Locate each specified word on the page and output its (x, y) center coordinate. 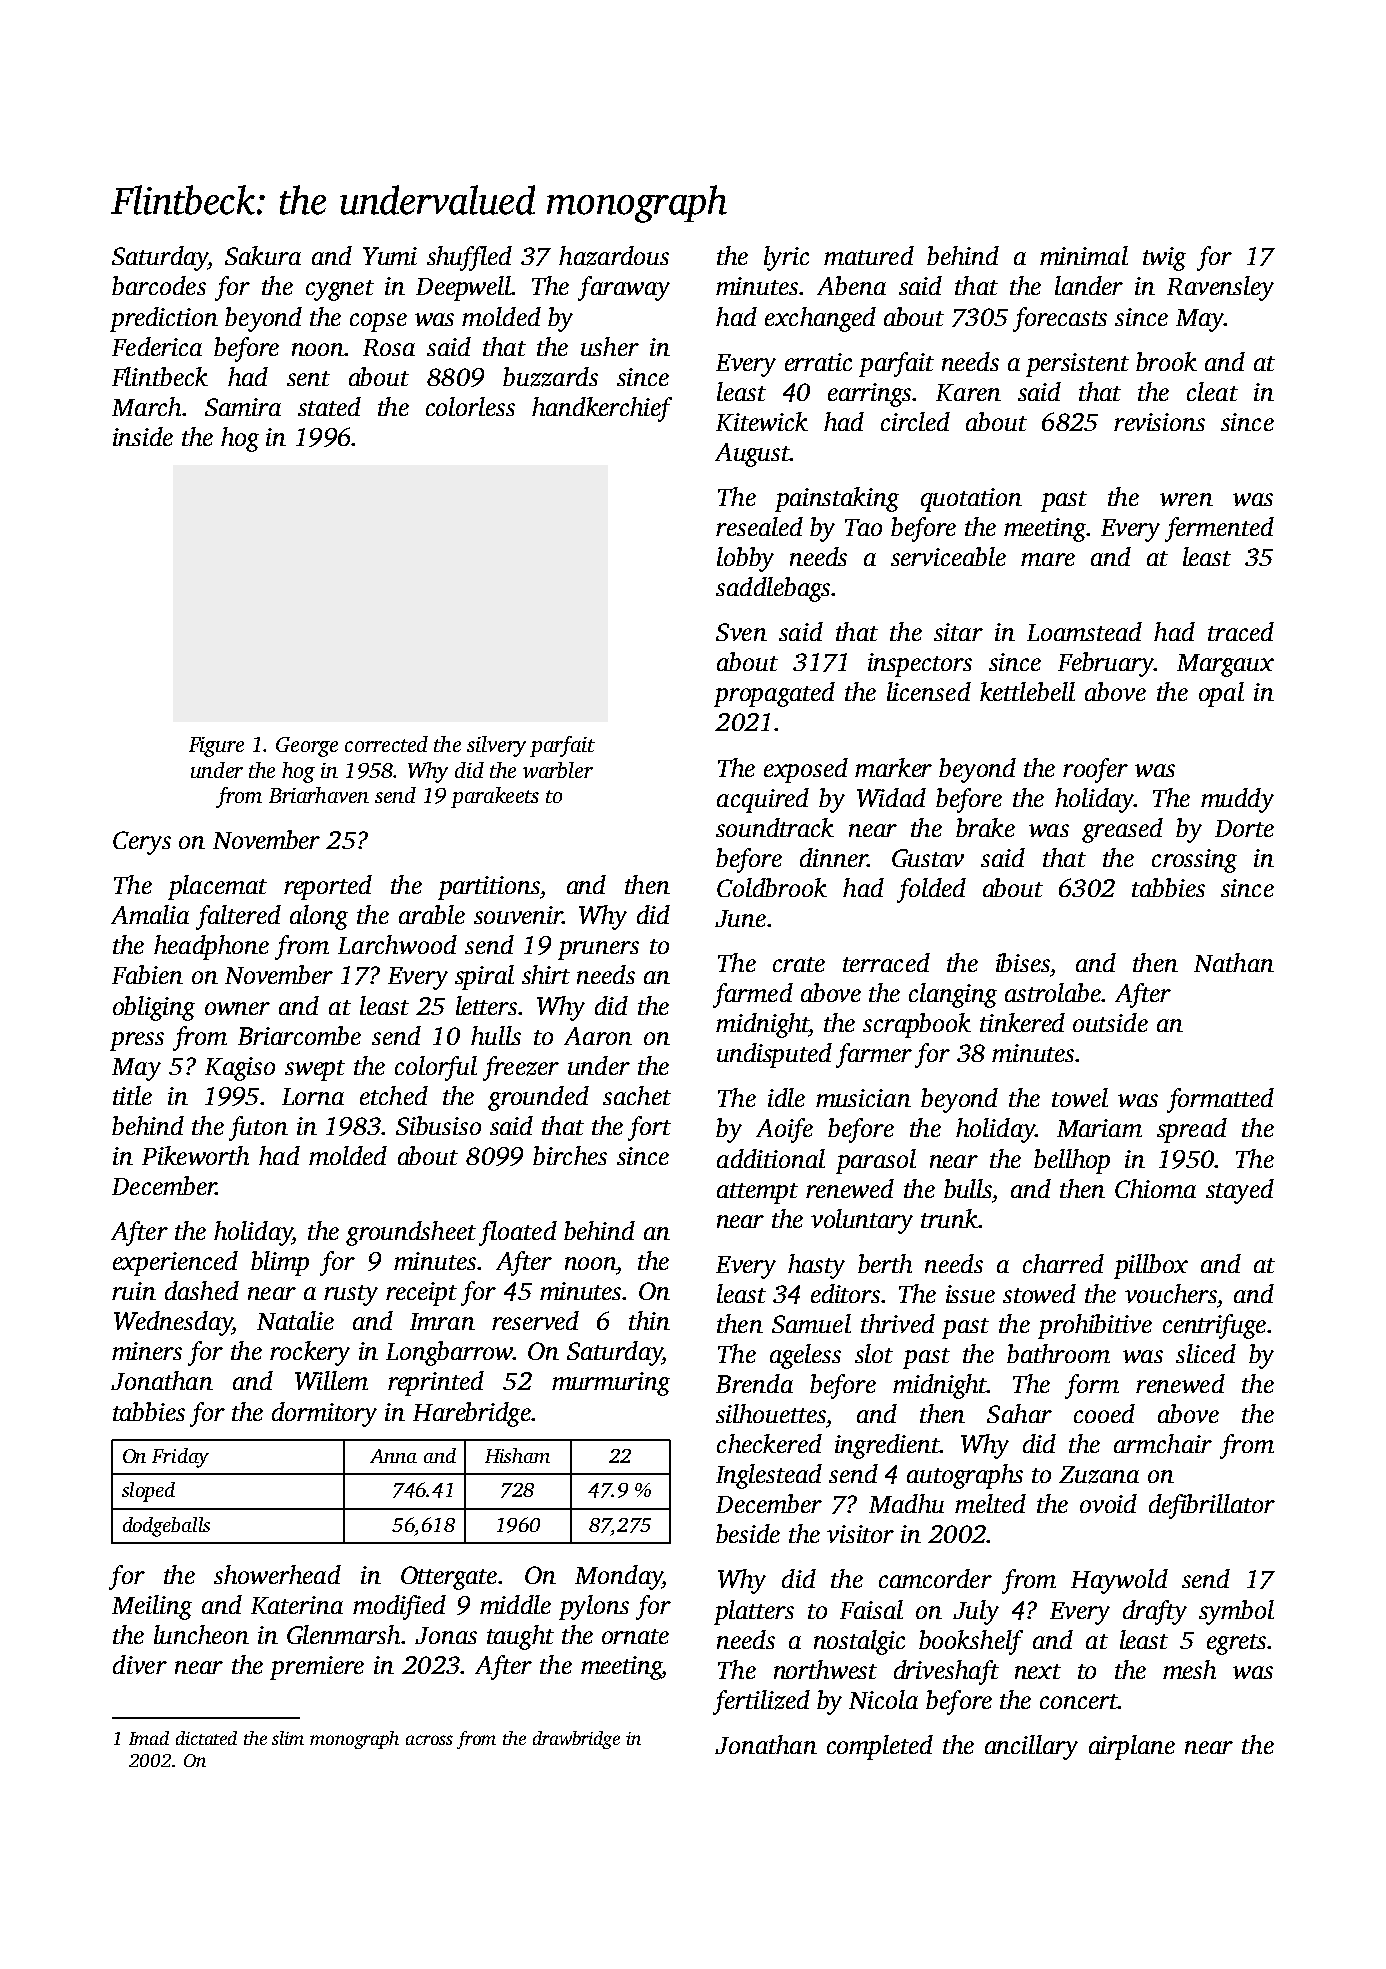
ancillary (1031, 1747)
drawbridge (576, 1740)
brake (985, 827)
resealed (759, 526)
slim (288, 1738)
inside (143, 436)
